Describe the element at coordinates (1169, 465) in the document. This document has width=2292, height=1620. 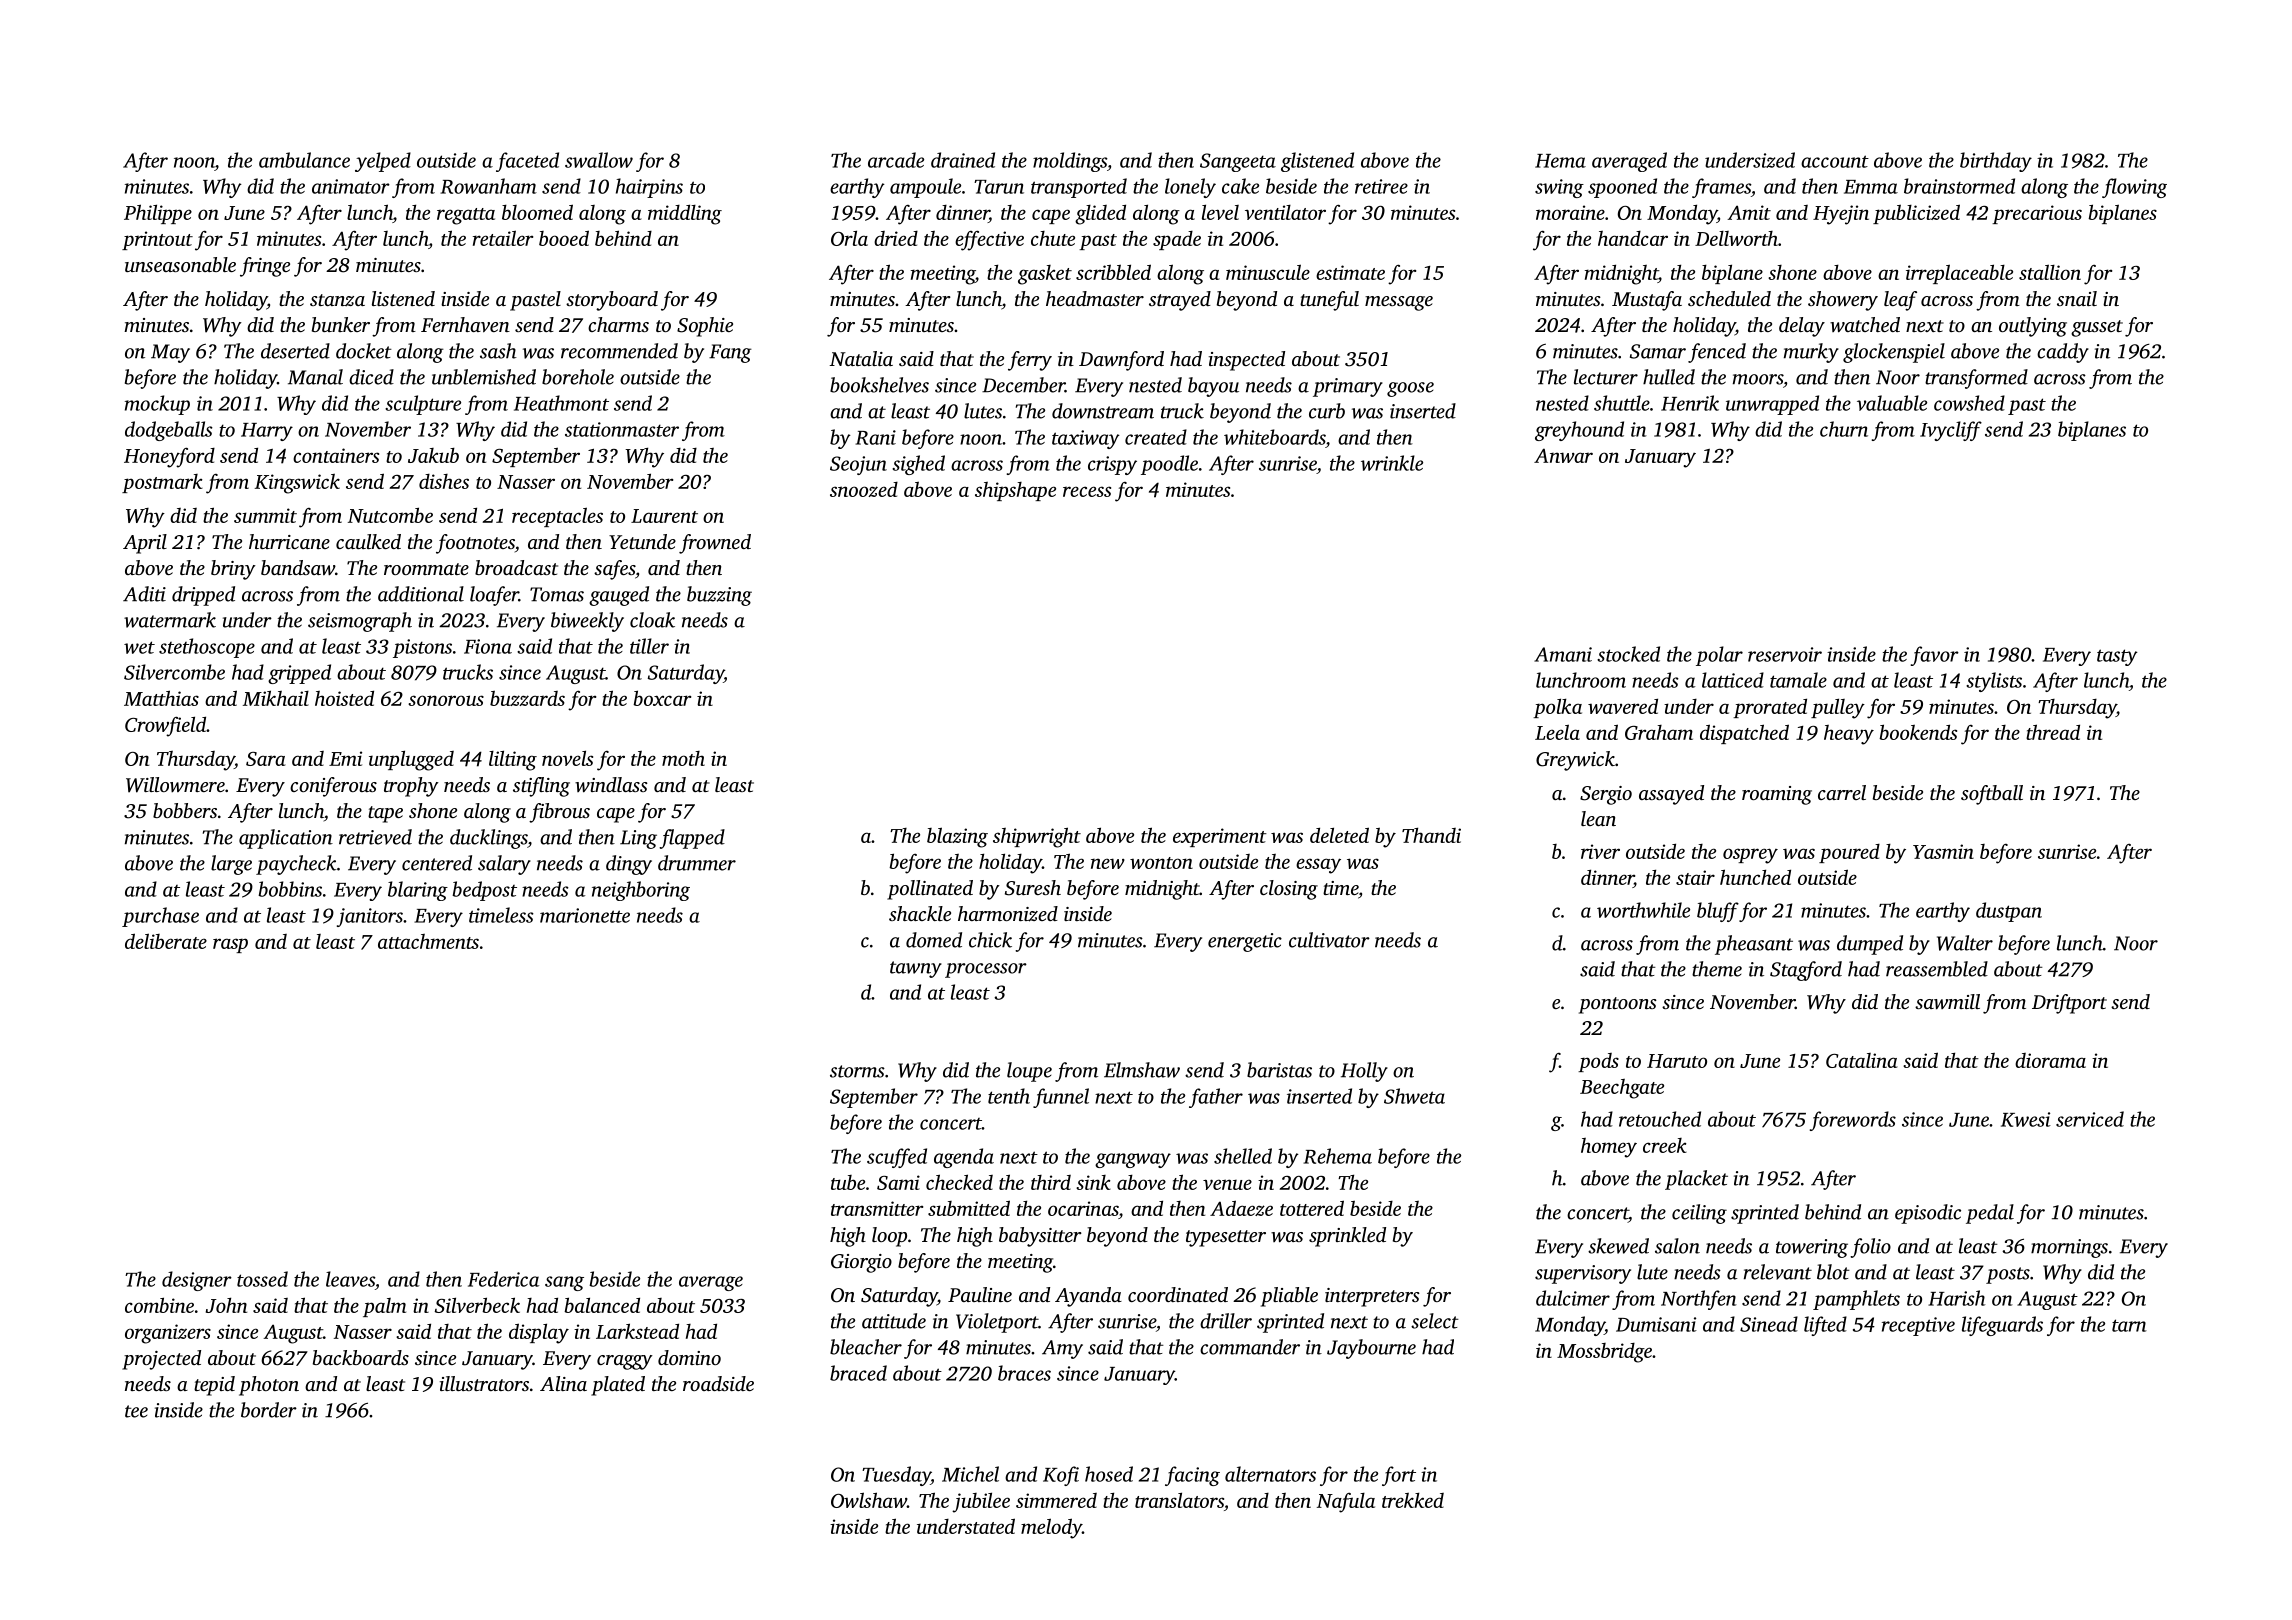
I see `poodle` at that location.
